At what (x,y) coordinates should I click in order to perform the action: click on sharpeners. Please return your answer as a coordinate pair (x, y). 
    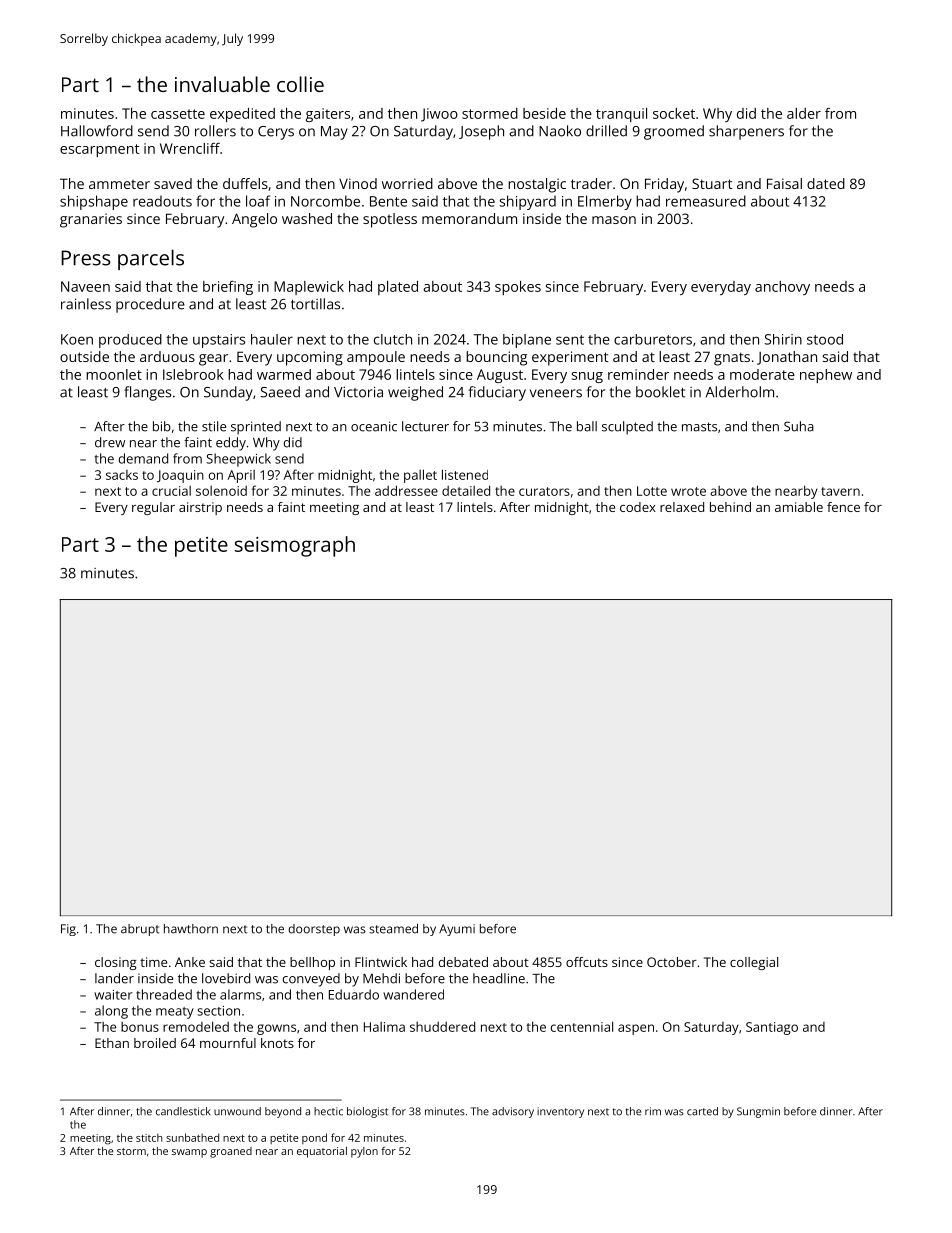
    Looking at the image, I should click on (746, 132).
